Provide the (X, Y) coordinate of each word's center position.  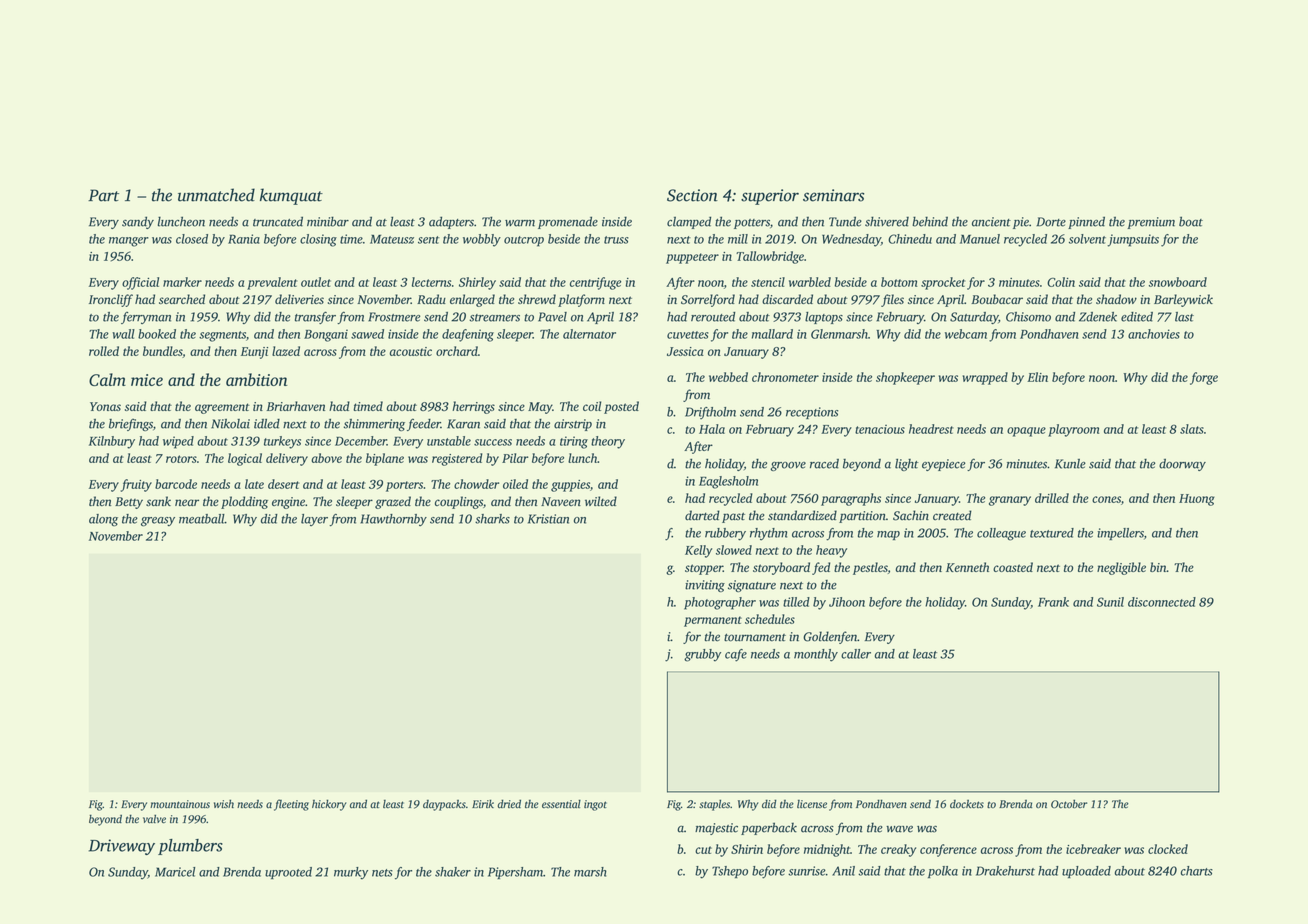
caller (856, 654)
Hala (712, 429)
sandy (138, 222)
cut (703, 850)
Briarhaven (295, 406)
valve (154, 819)
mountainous (180, 804)
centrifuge (595, 283)
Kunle (1070, 464)
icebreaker (1093, 849)
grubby (702, 655)
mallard (772, 334)
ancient (991, 222)
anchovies (1154, 334)
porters (404, 486)
